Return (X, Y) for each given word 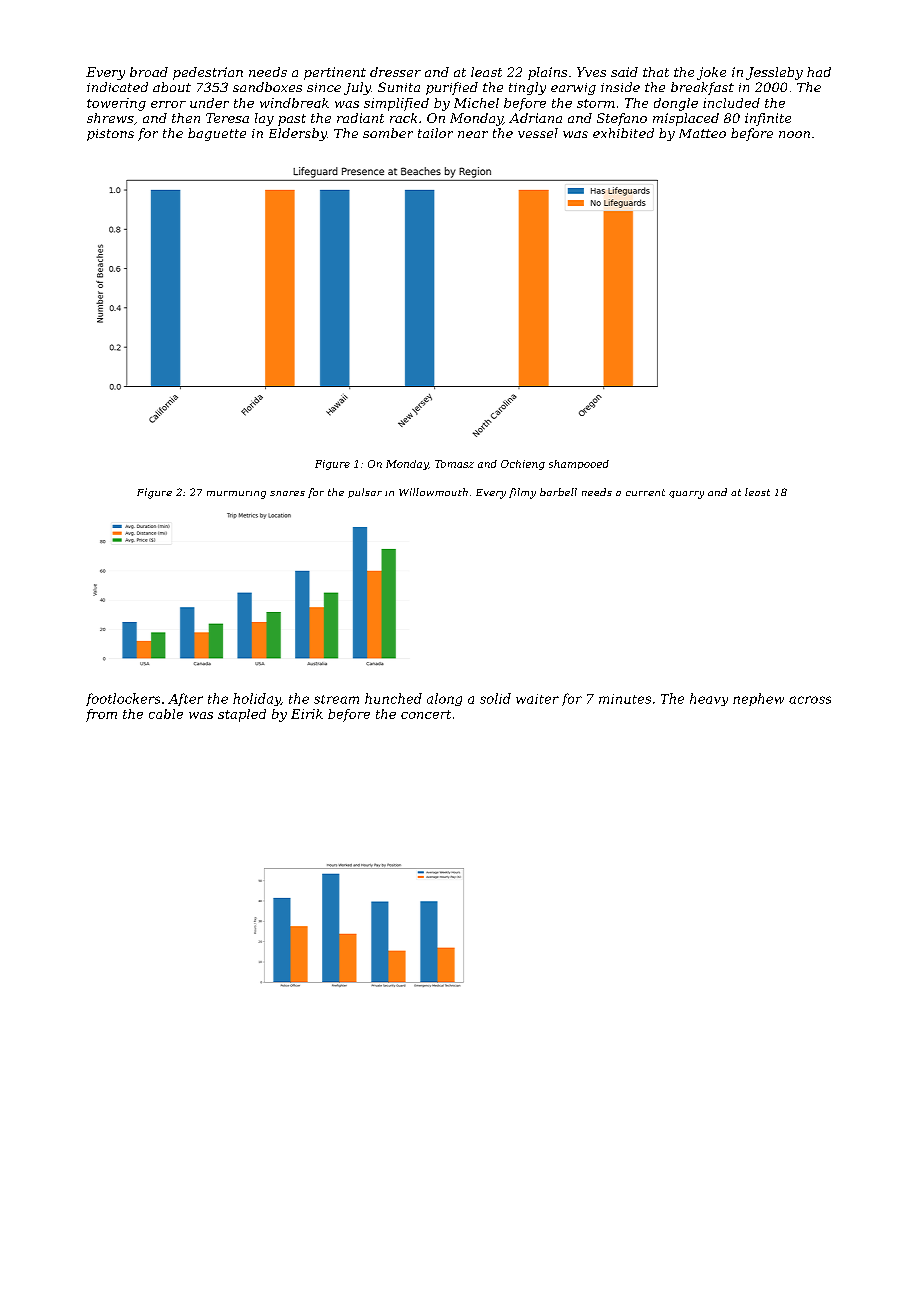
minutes (625, 699)
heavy (709, 699)
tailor (435, 133)
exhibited (623, 133)
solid (495, 698)
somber (388, 133)
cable (166, 714)
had (819, 72)
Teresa (227, 118)
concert (426, 714)
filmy (522, 493)
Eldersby (298, 134)
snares (287, 493)
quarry (686, 495)
